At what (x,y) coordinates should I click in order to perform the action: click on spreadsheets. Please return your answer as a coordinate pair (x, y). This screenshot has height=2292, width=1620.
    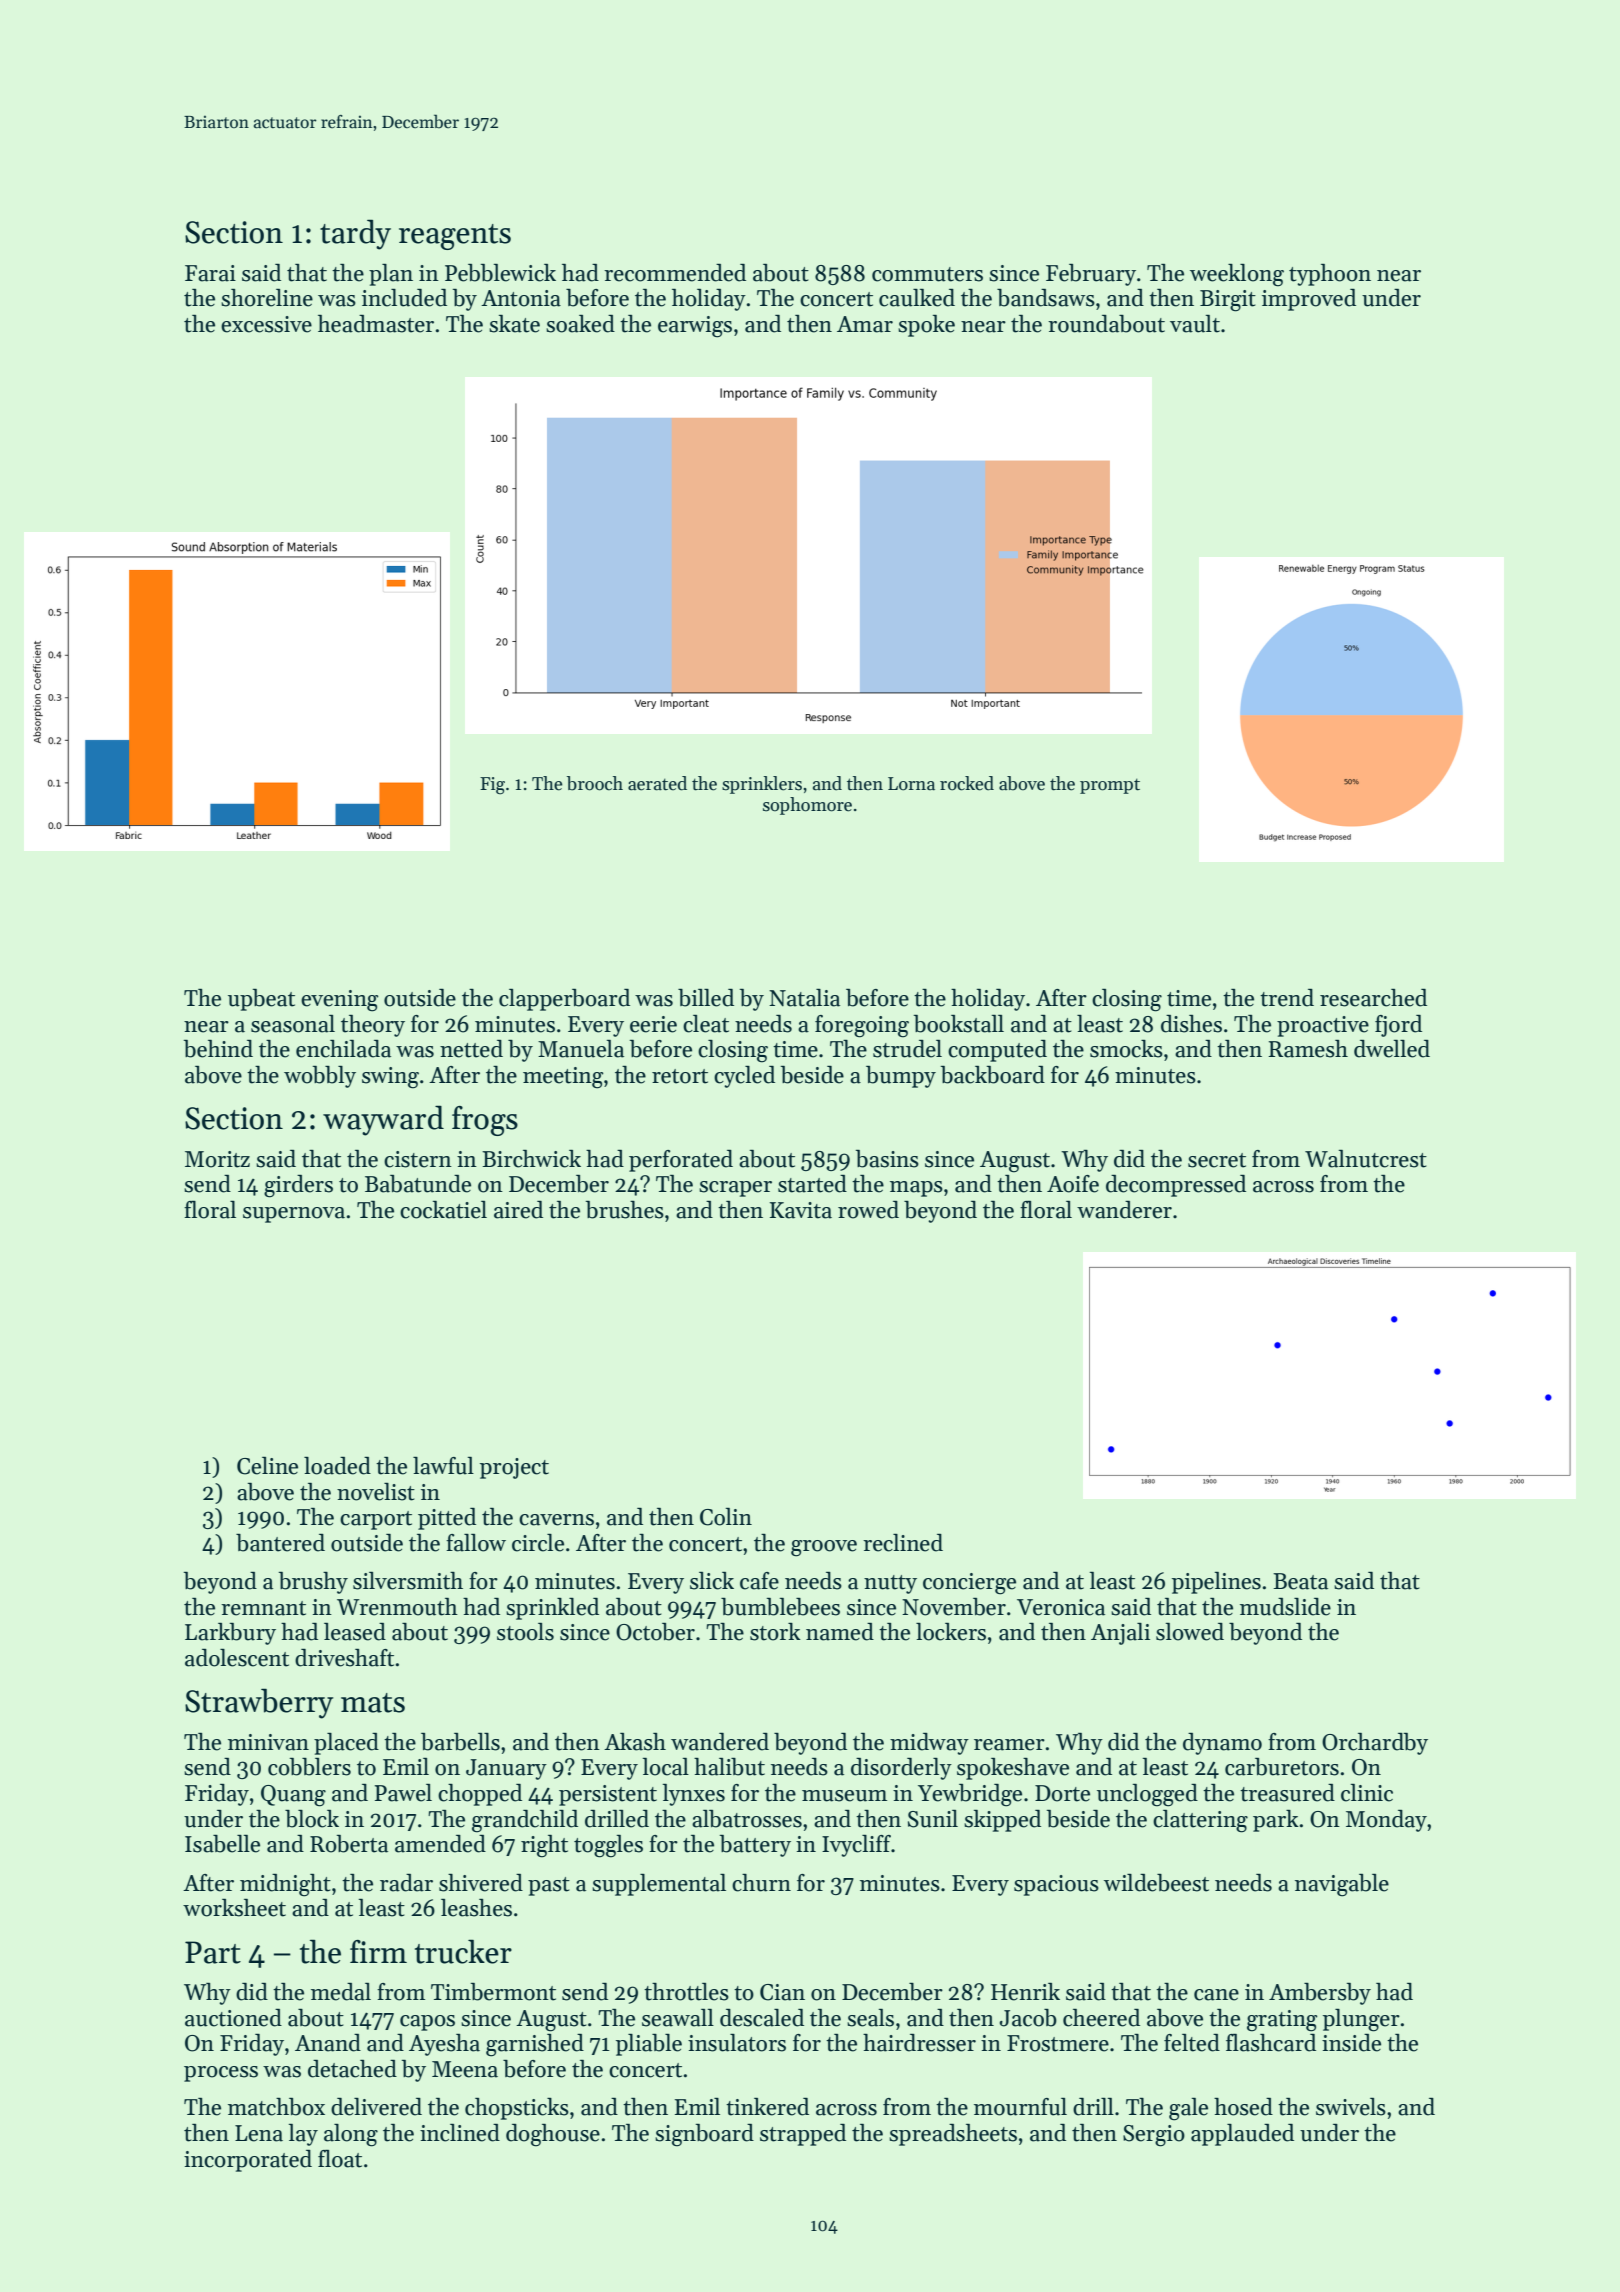
    Looking at the image, I should click on (953, 2135).
